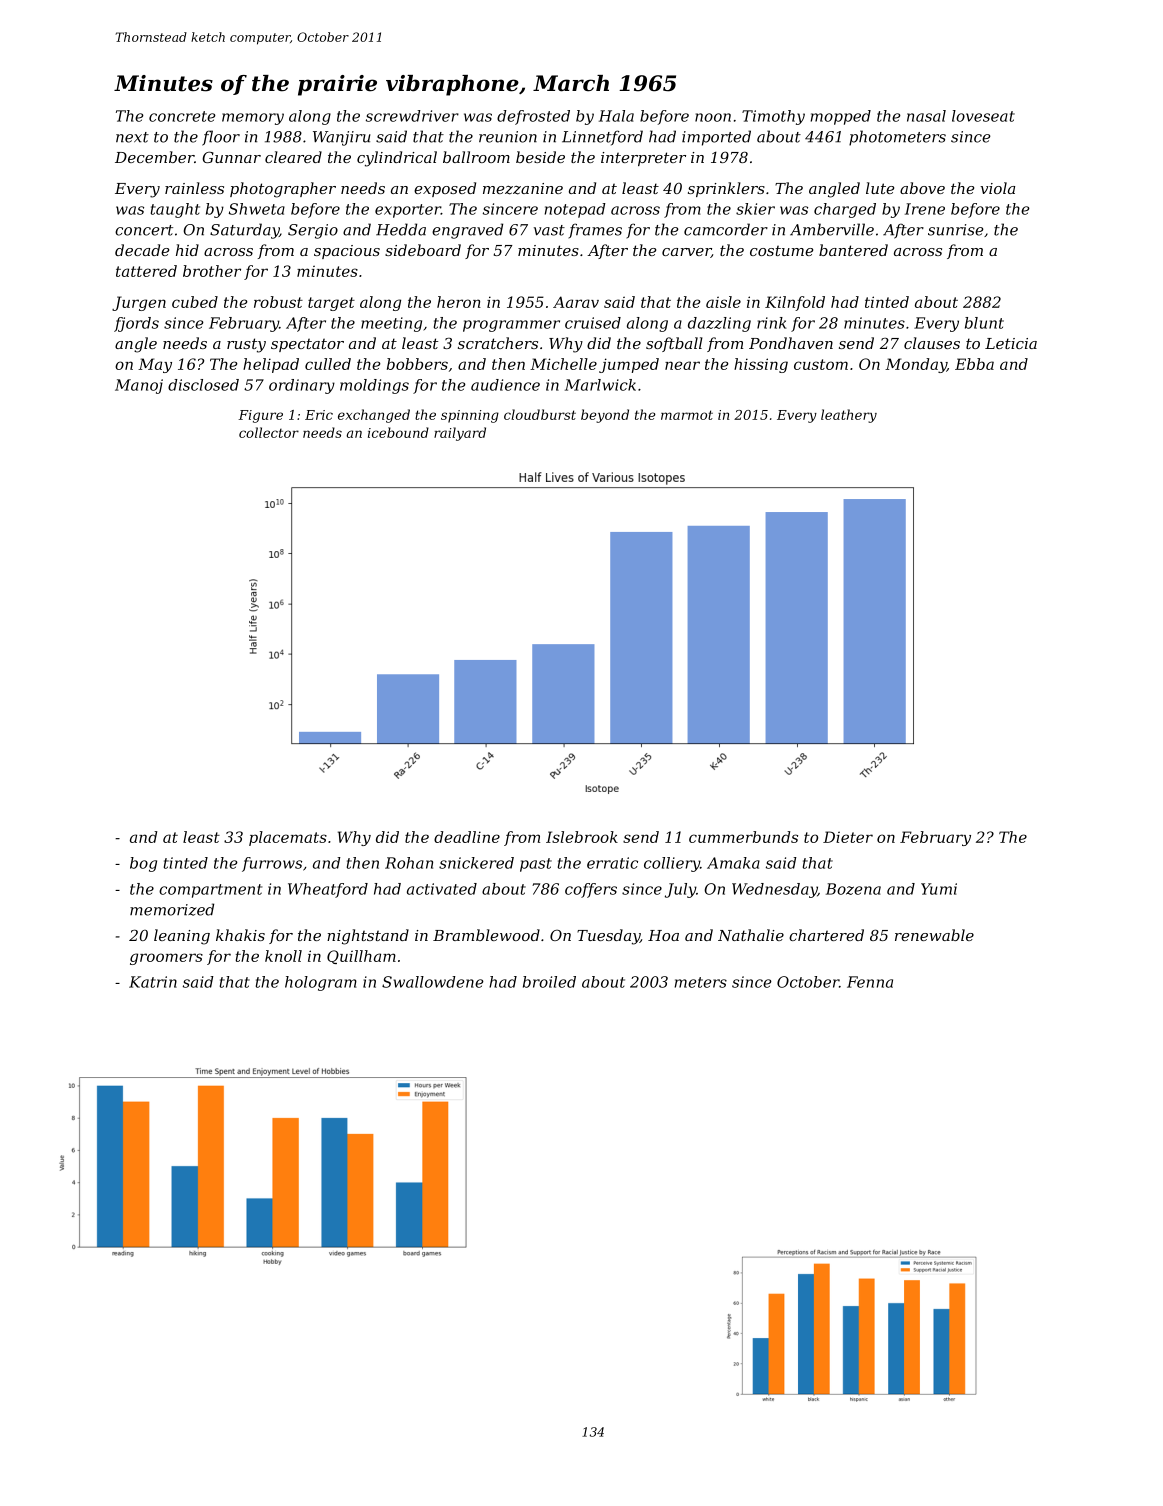  Describe the element at coordinates (467, 837) in the page. I see `deadline` at that location.
